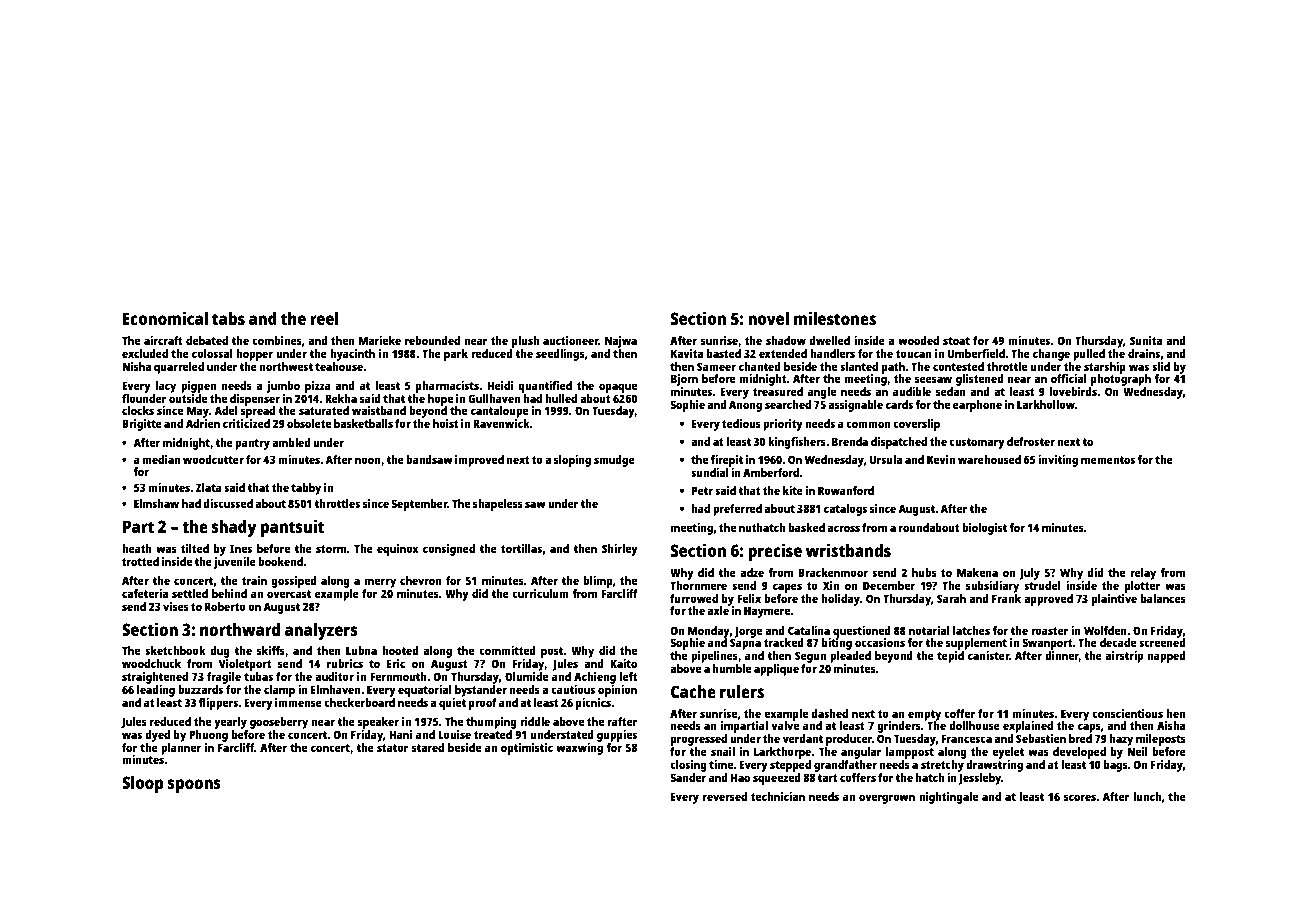  I want to click on inviting, so click(1058, 461).
